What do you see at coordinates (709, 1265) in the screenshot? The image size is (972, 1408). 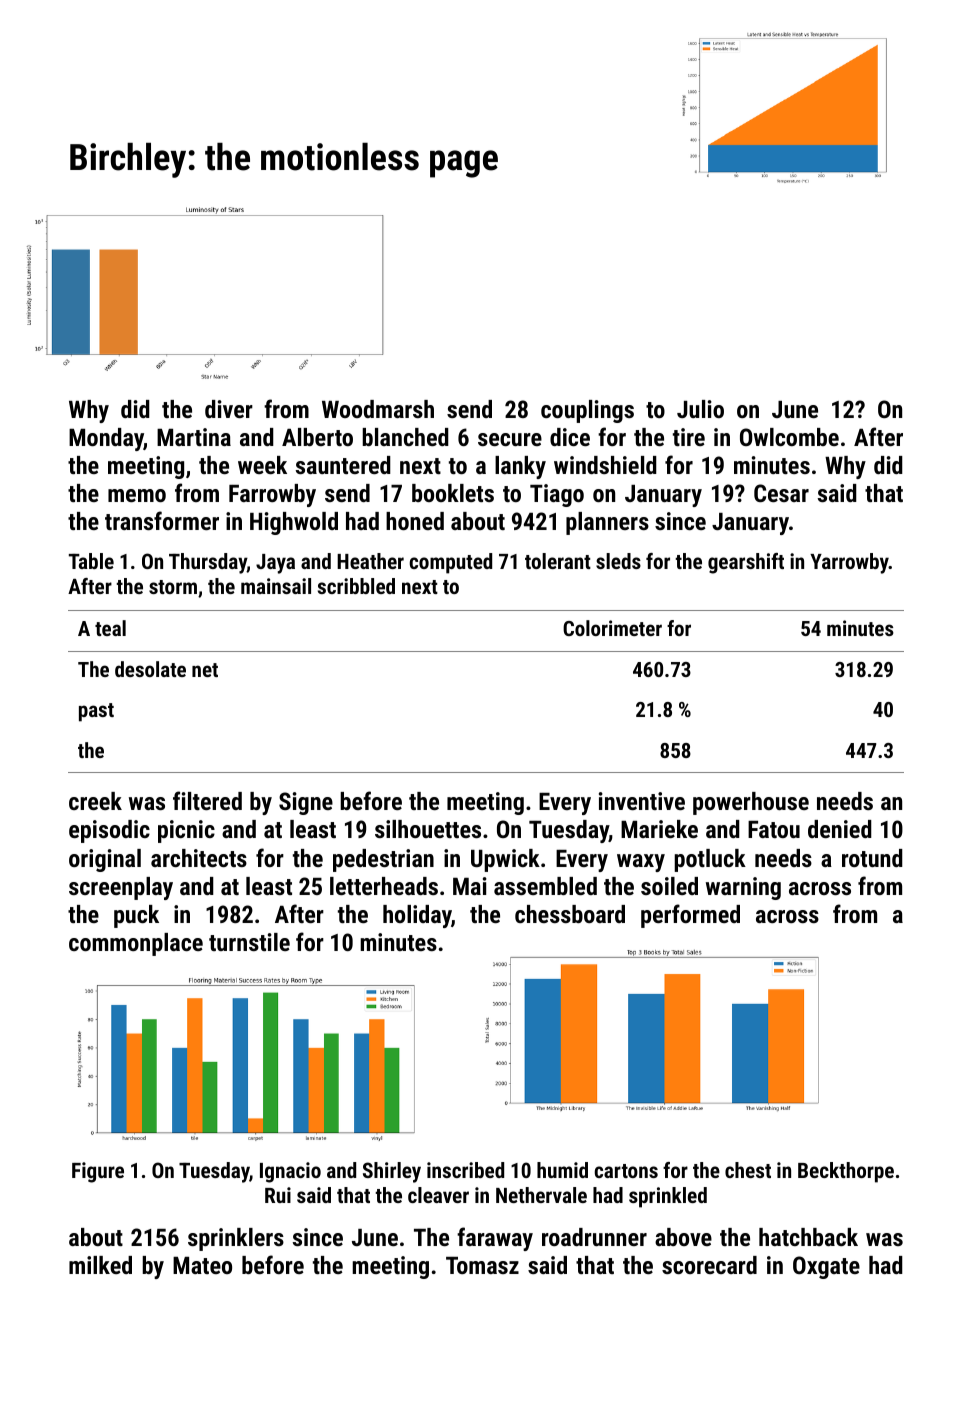 I see `scorecard` at bounding box center [709, 1265].
